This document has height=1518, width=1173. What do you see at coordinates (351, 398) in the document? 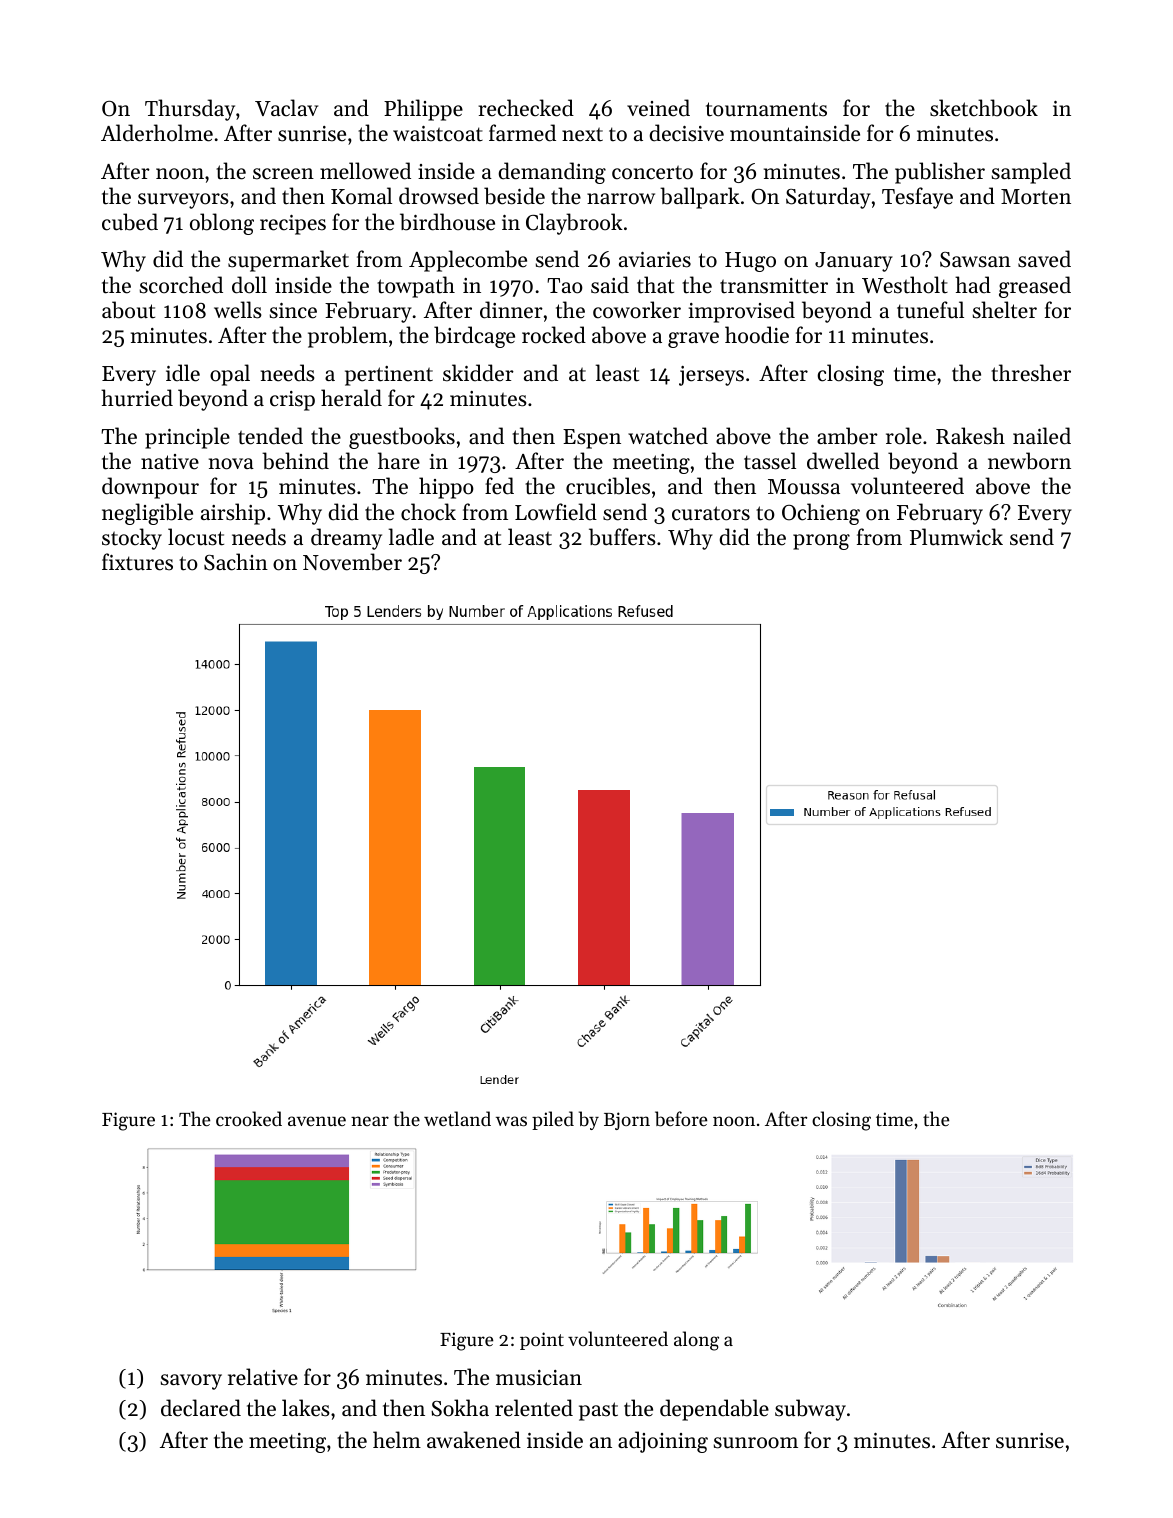
I see `herald` at bounding box center [351, 398].
